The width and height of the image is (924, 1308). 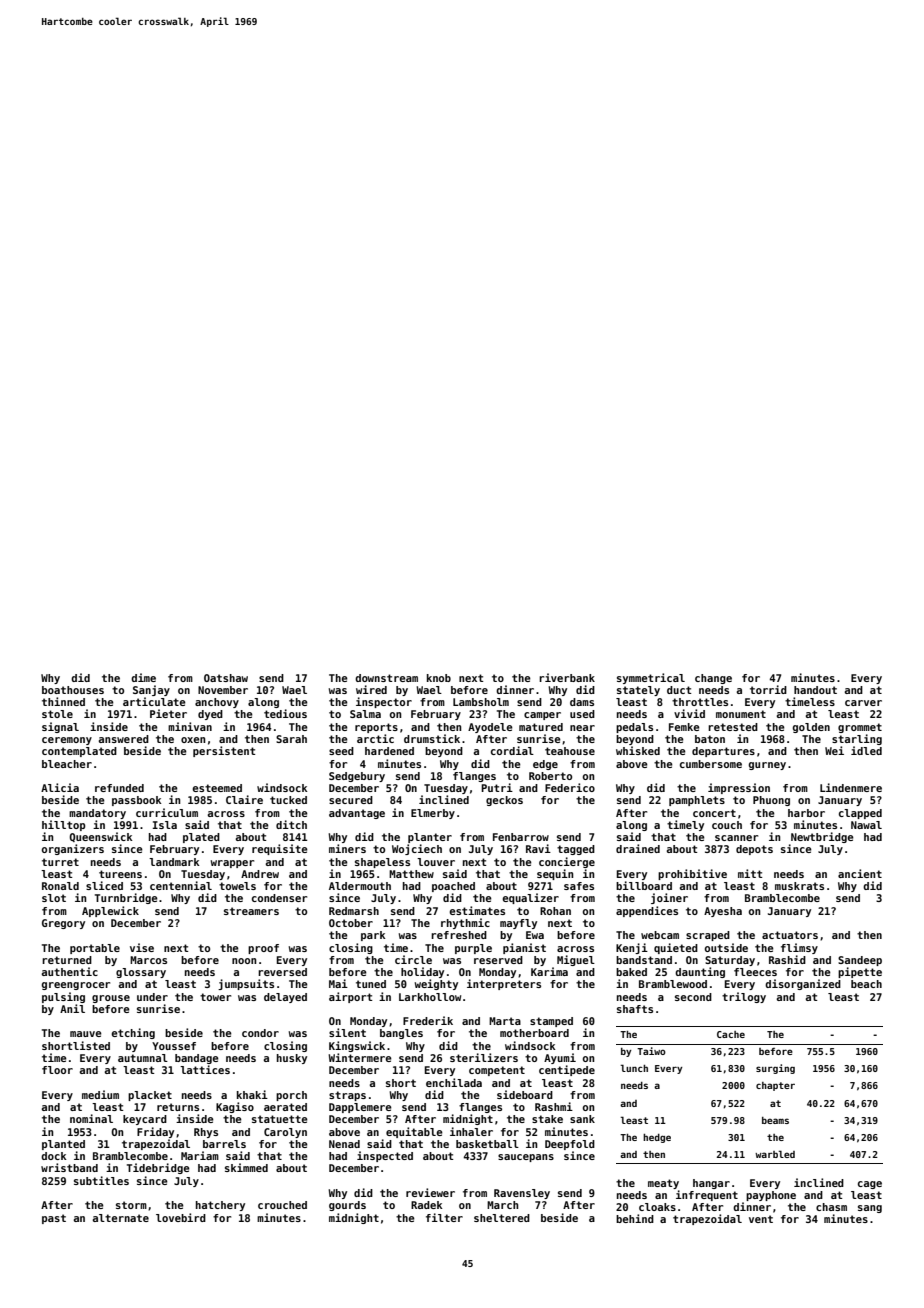 I want to click on reserved, so click(x=498, y=960).
